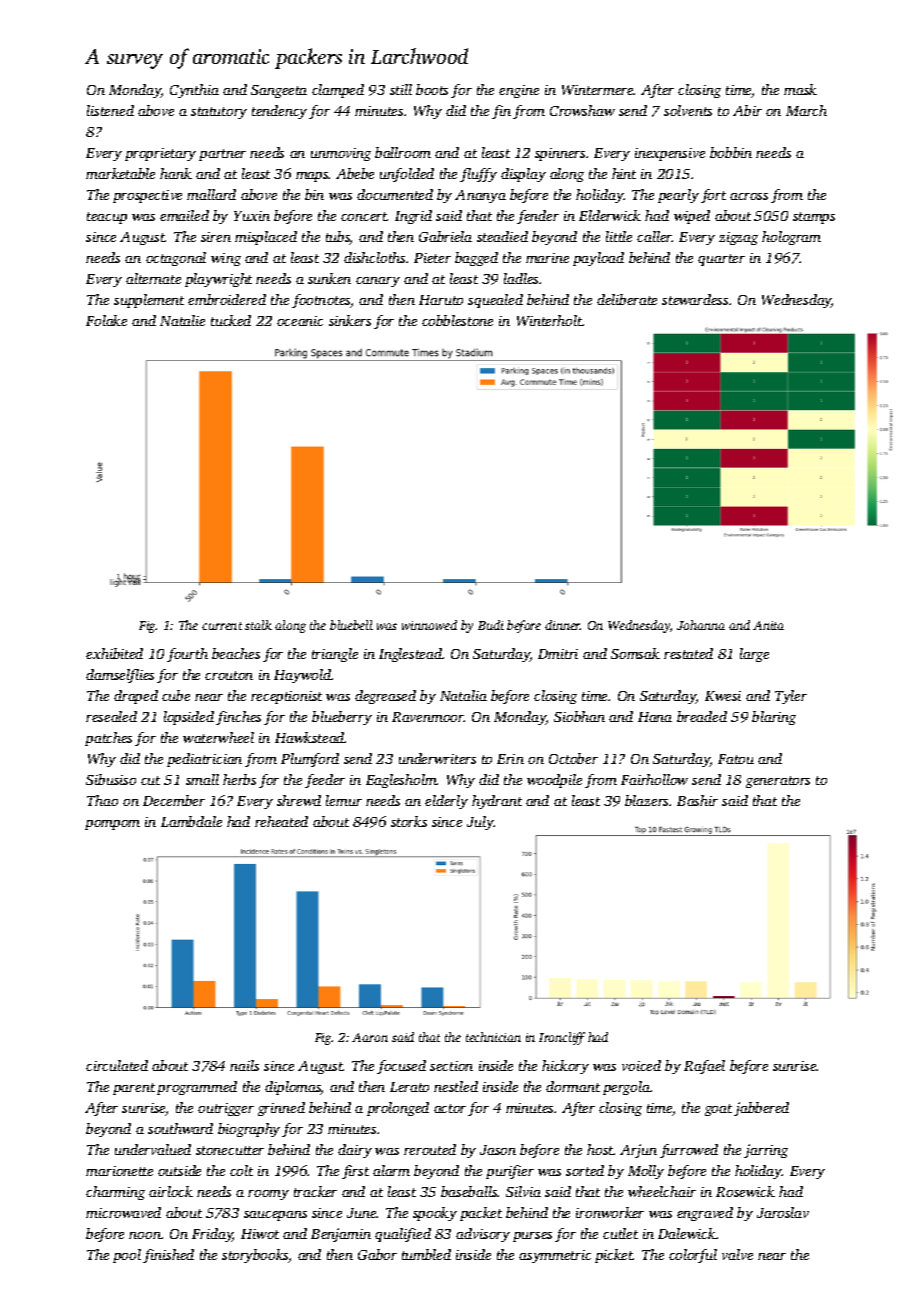 This screenshot has width=924, height=1308. Describe the element at coordinates (491, 625) in the screenshot. I see `Budi` at that location.
